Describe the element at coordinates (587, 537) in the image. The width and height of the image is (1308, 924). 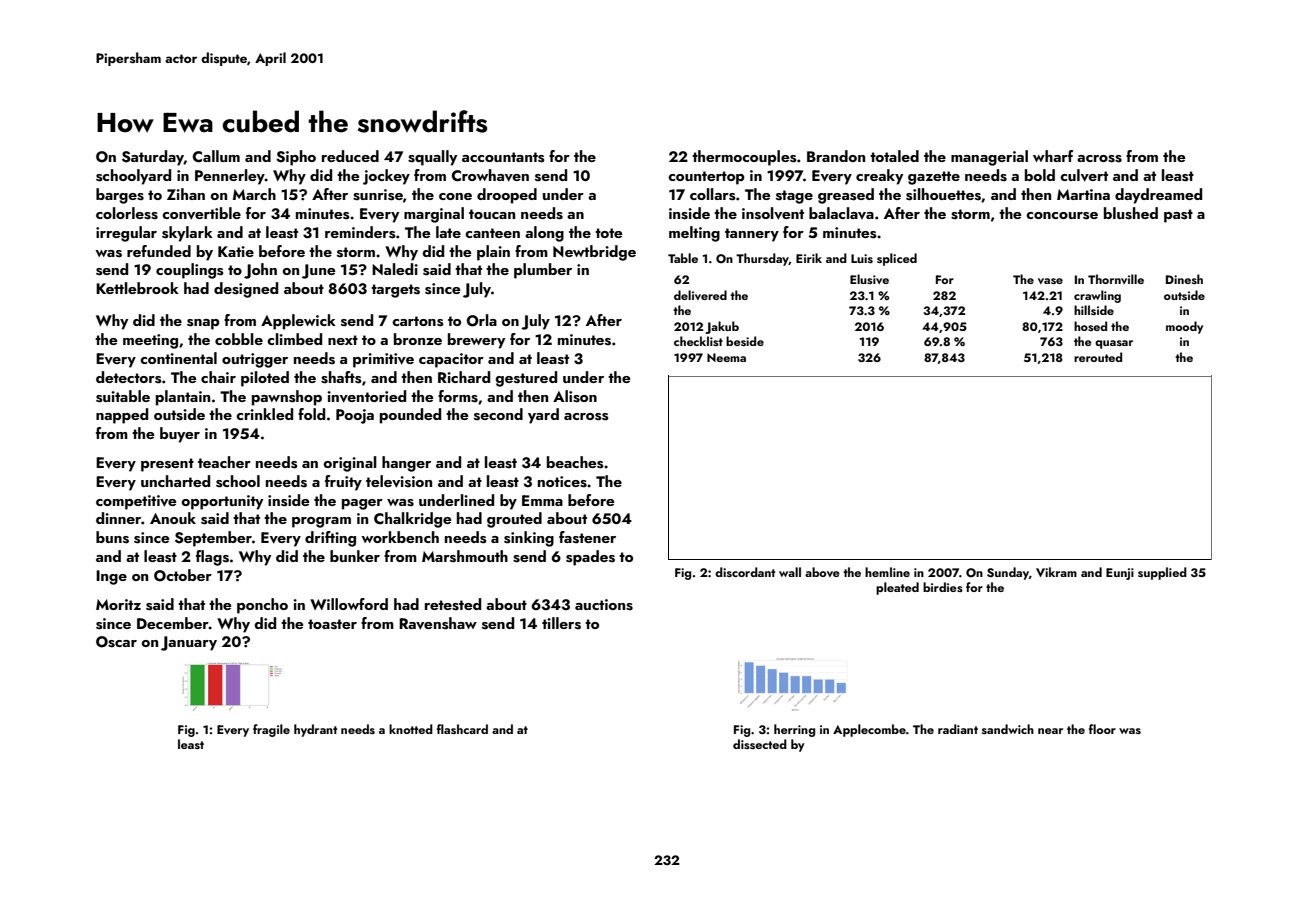
I see `fastener` at that location.
